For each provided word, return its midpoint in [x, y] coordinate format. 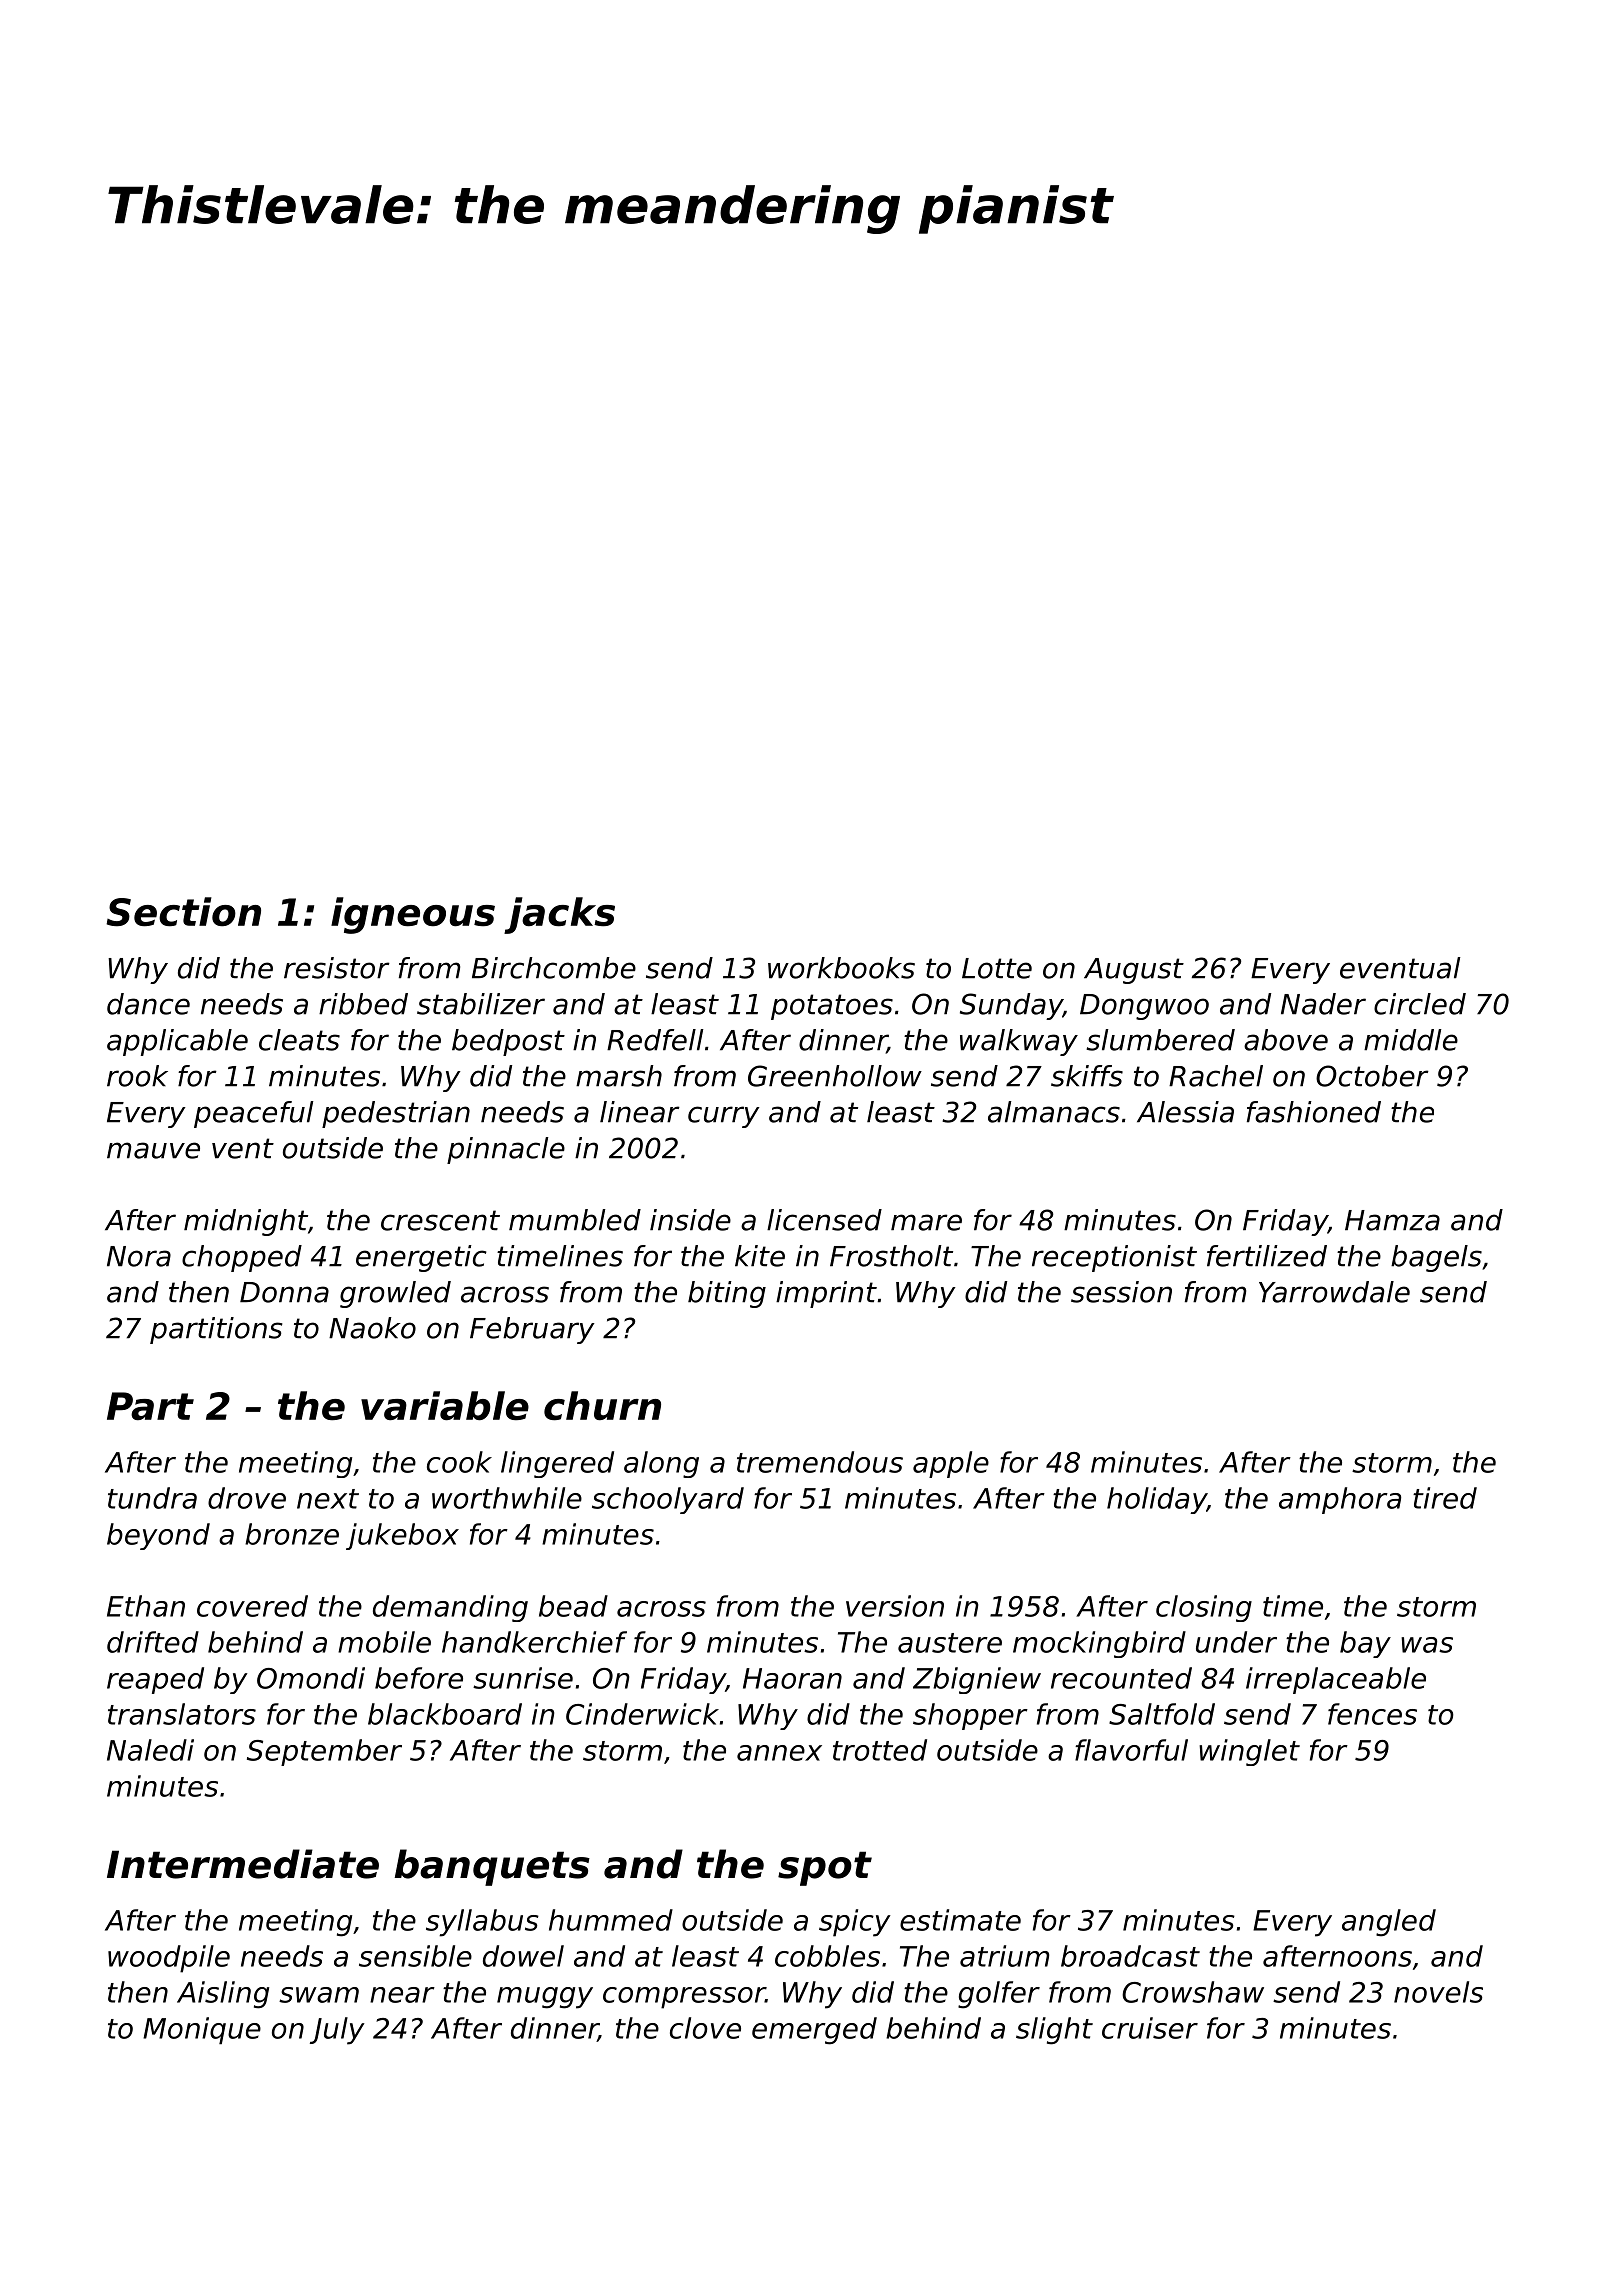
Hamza [1392, 1220]
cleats [299, 1040]
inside [690, 1220]
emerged [814, 2031]
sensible [415, 1956]
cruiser [1150, 2028]
